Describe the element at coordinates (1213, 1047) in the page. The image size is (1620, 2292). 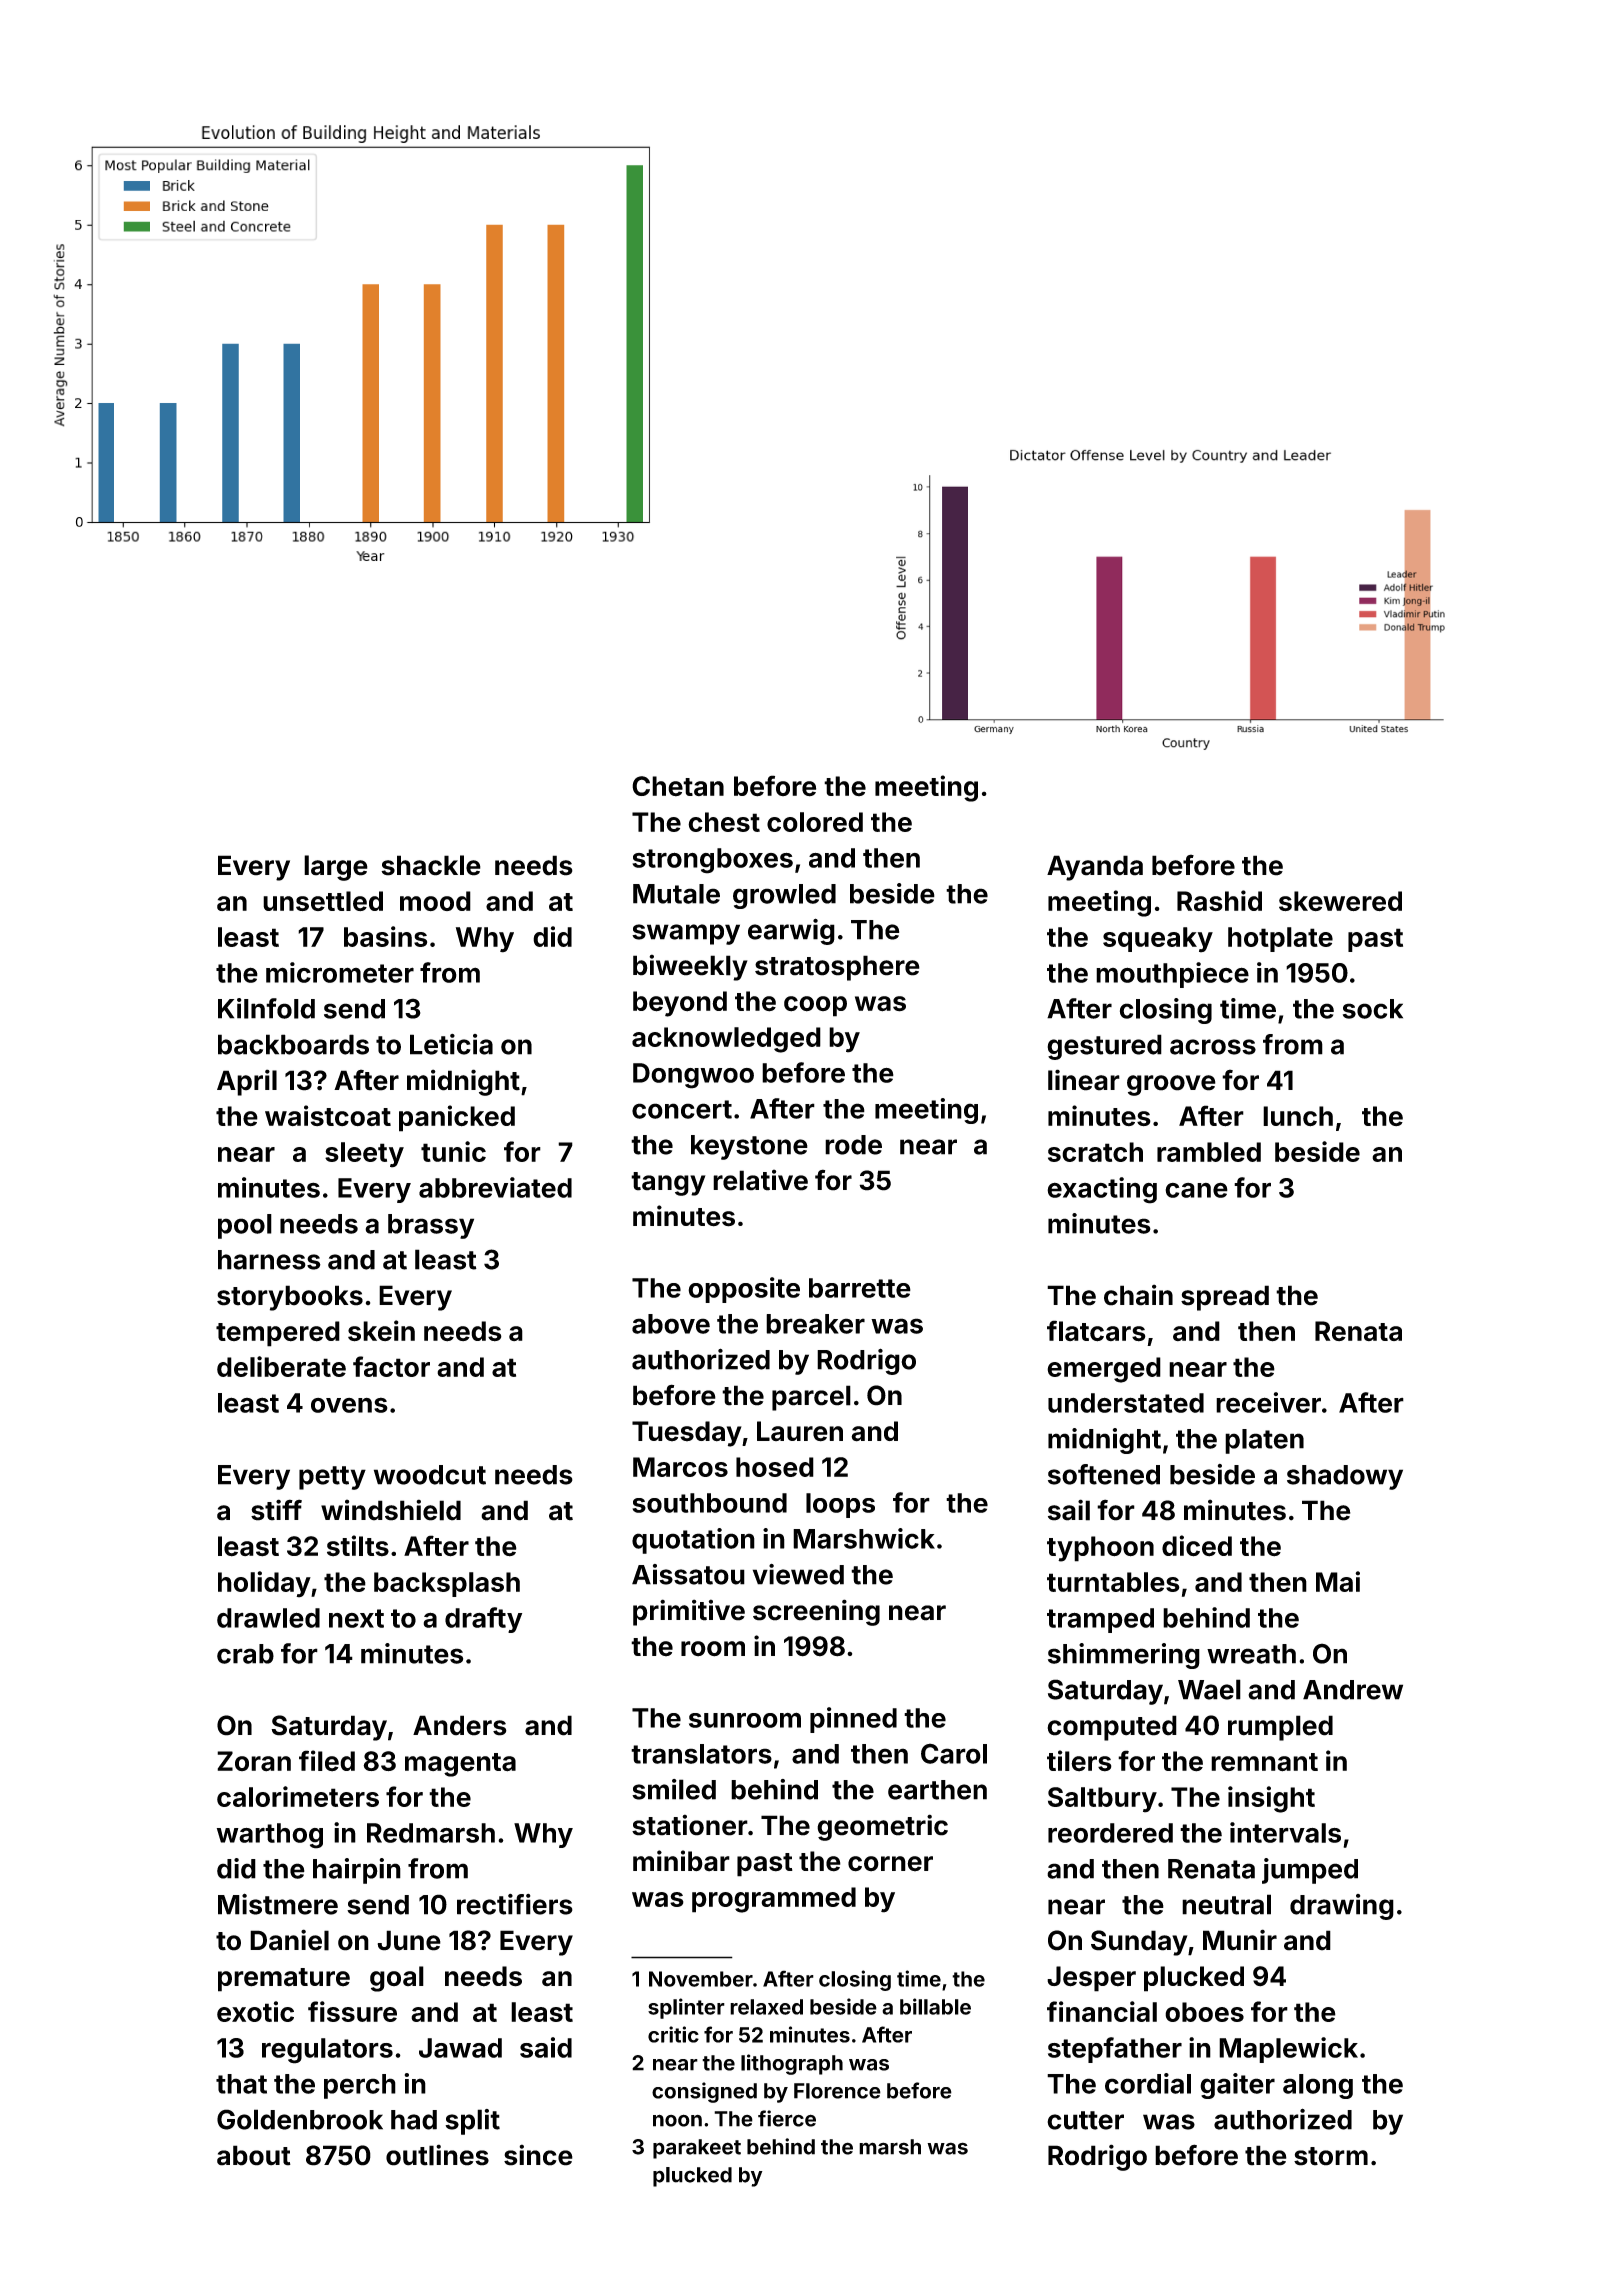
I see `across` at that location.
